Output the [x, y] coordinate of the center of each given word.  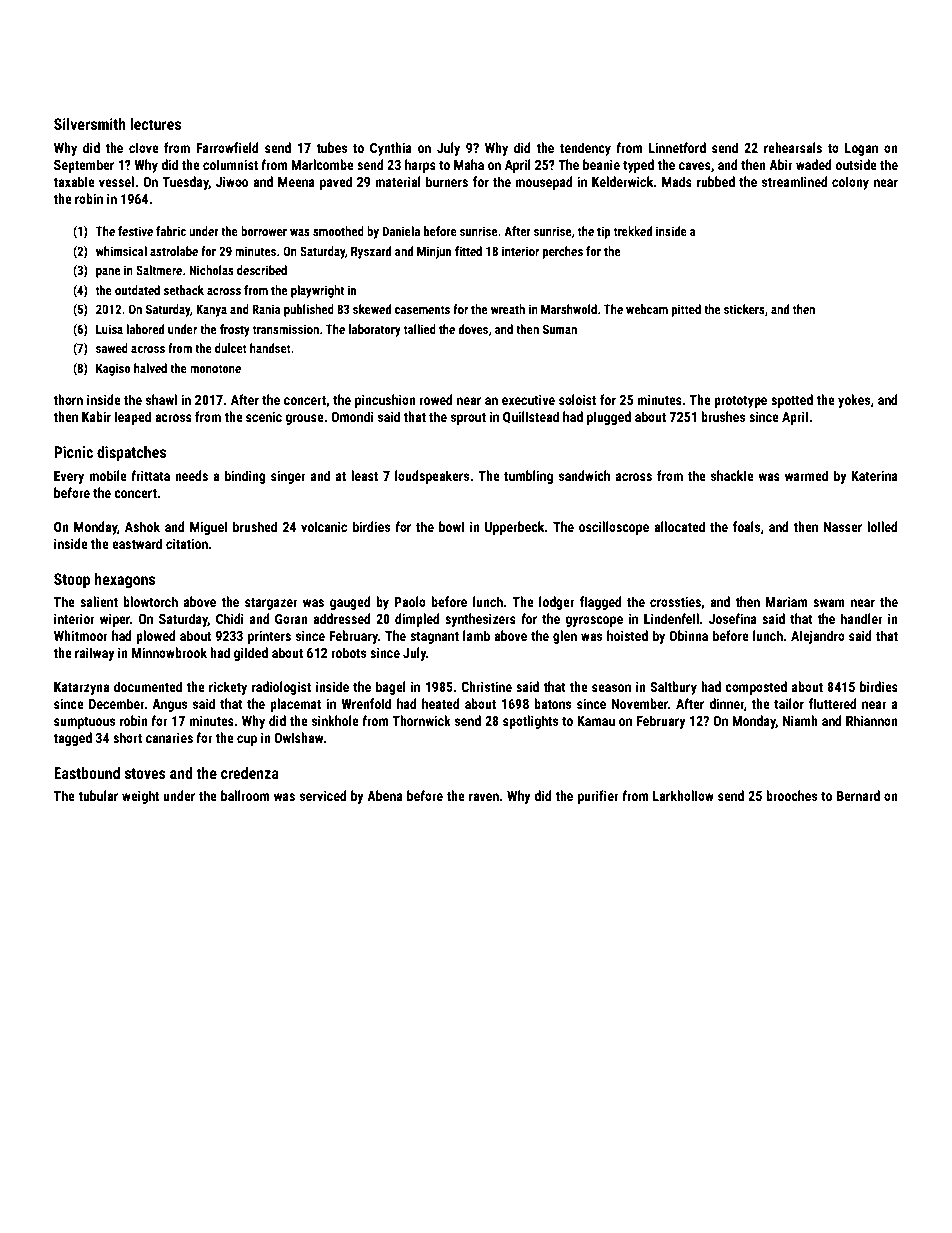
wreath [508, 309]
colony [850, 183]
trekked [633, 231]
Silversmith [90, 124]
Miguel [208, 528]
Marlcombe [322, 164]
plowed [156, 637]
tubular [98, 795]
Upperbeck [515, 528]
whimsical [121, 251]
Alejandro [818, 637]
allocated [679, 526]
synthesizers [480, 620]
